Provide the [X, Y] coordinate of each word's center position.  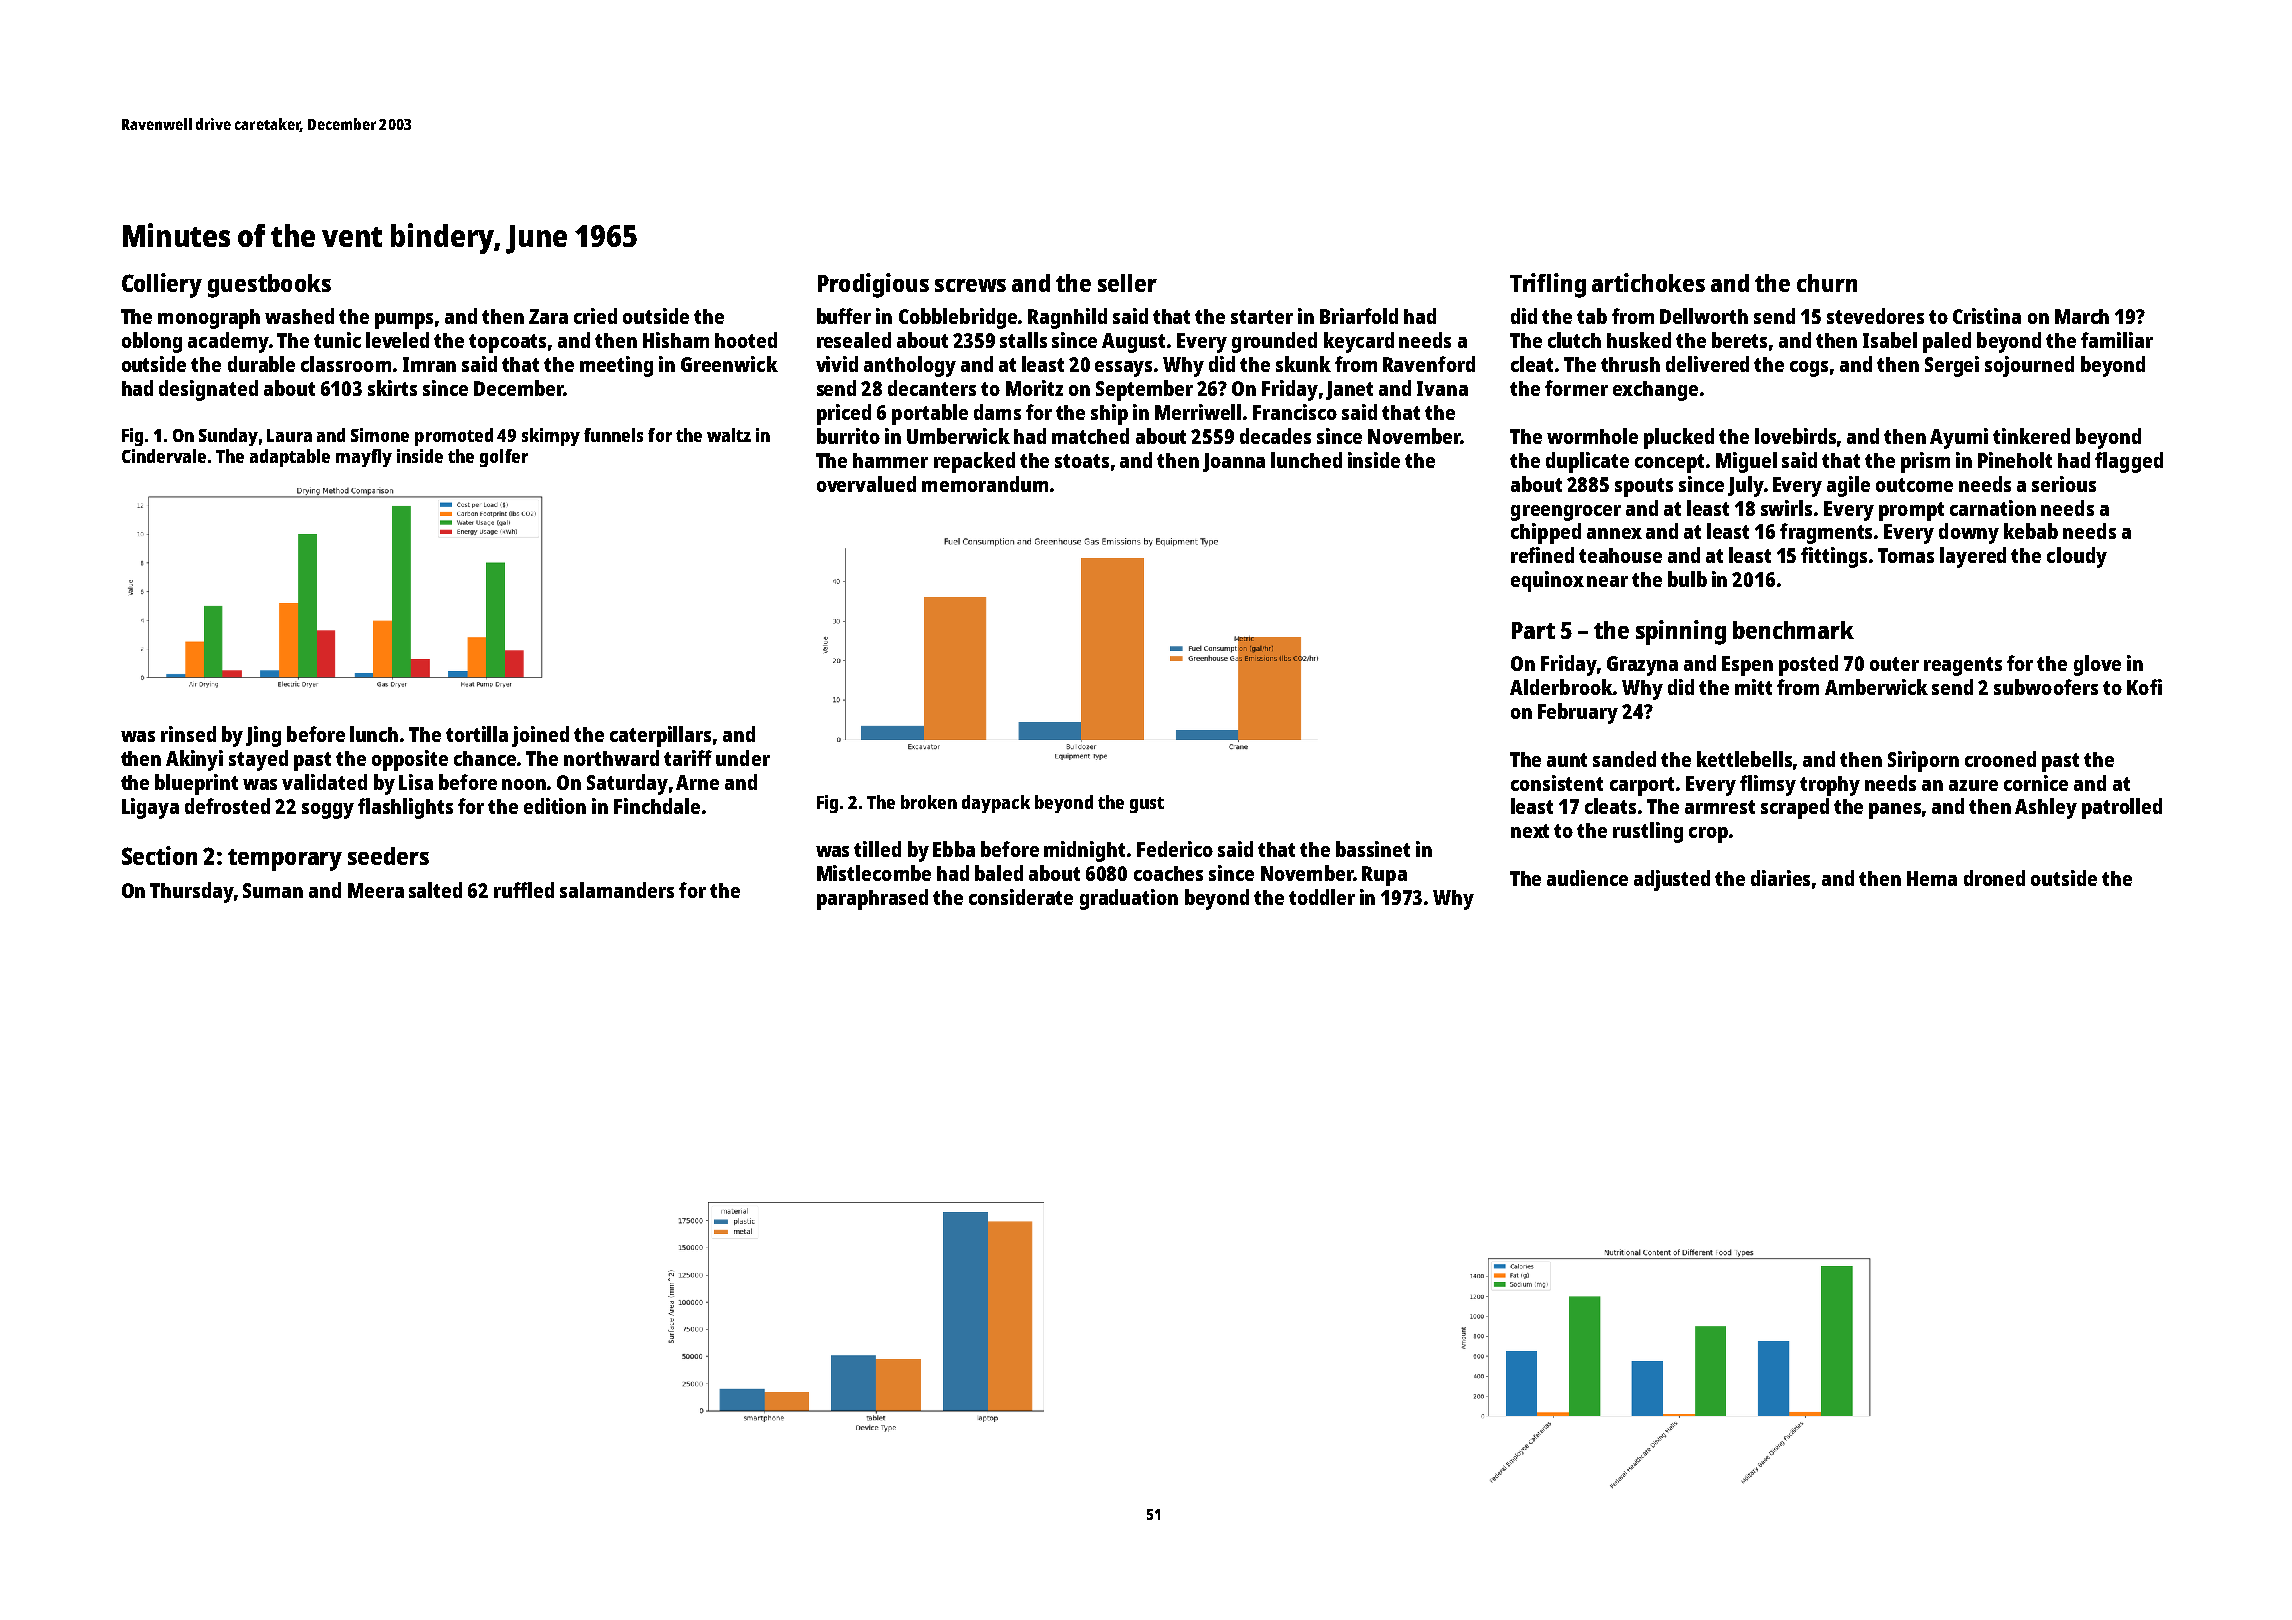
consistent [1557, 783]
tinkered [2031, 436]
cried [595, 316]
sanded [1624, 759]
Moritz [1034, 388]
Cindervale [164, 456]
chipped [1546, 533]
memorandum [985, 484]
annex [1614, 533]
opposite [410, 760]
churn [1827, 283]
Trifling [1548, 285]
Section [159, 855]
